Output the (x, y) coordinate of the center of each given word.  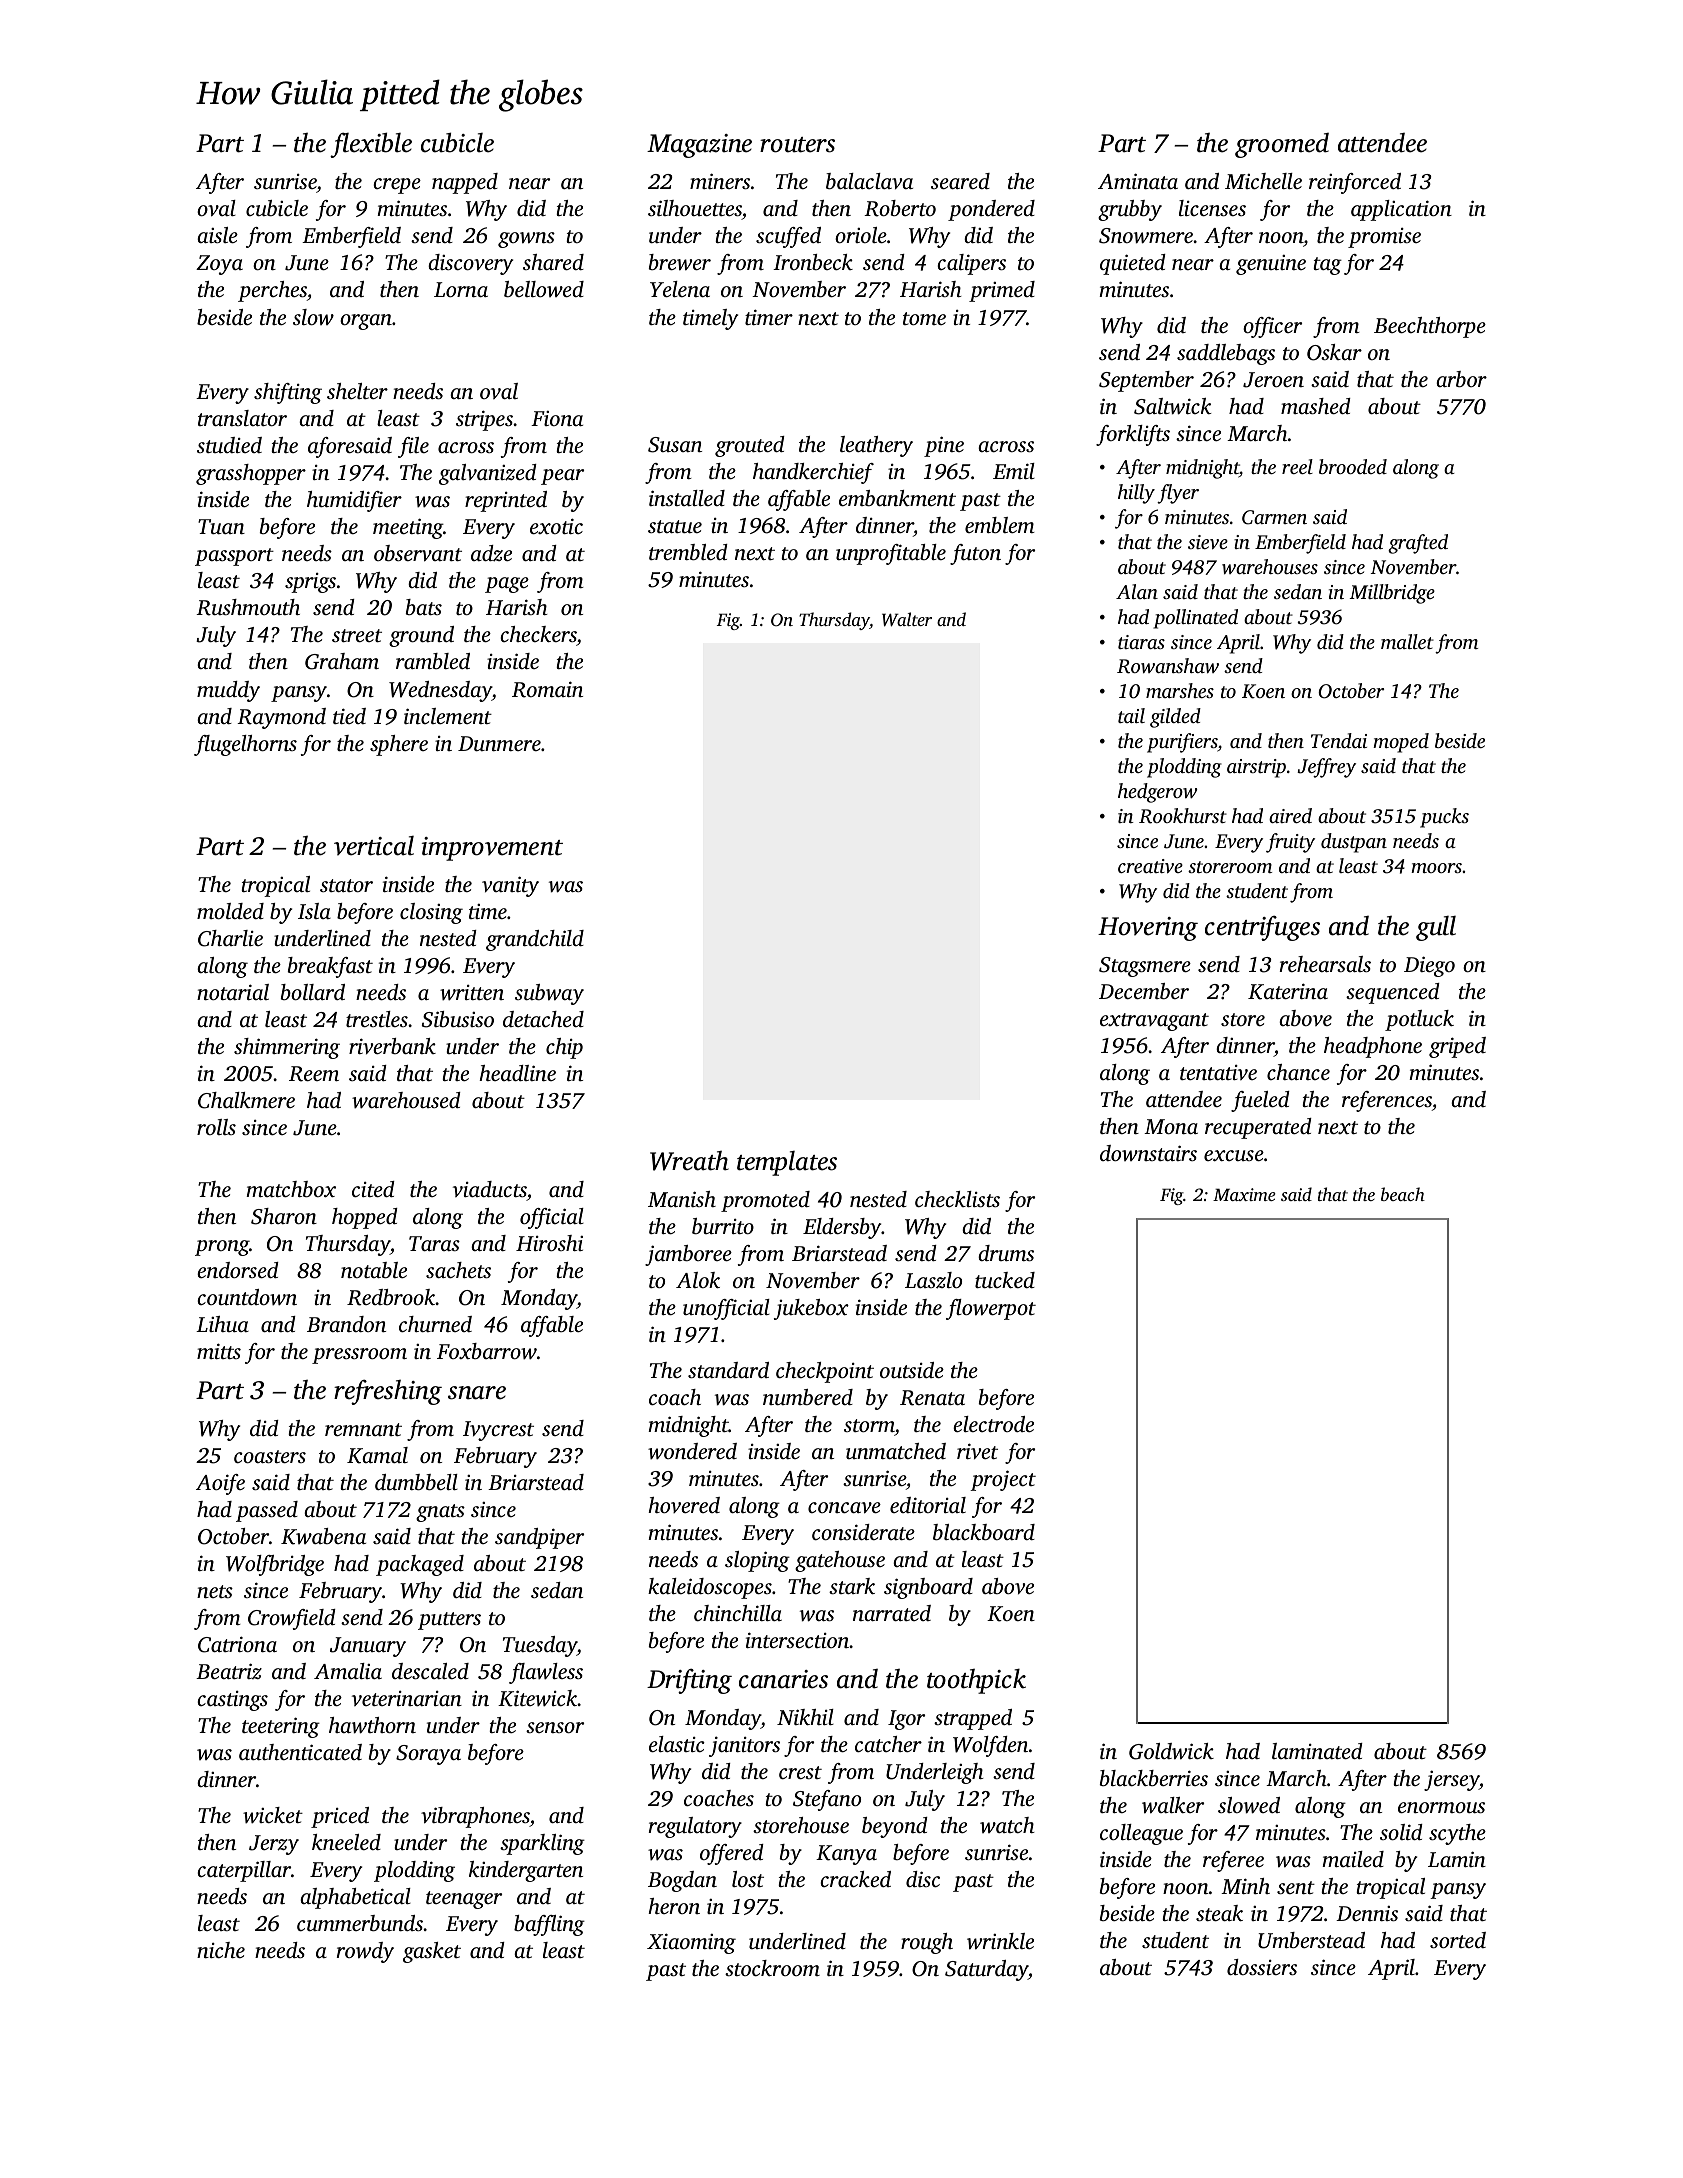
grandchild (535, 940)
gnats (440, 1513)
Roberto (900, 208)
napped (465, 183)
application (1401, 210)
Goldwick (1171, 1751)
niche (221, 1950)
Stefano (827, 1800)
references (1387, 1101)
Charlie (230, 938)
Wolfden (990, 1746)
